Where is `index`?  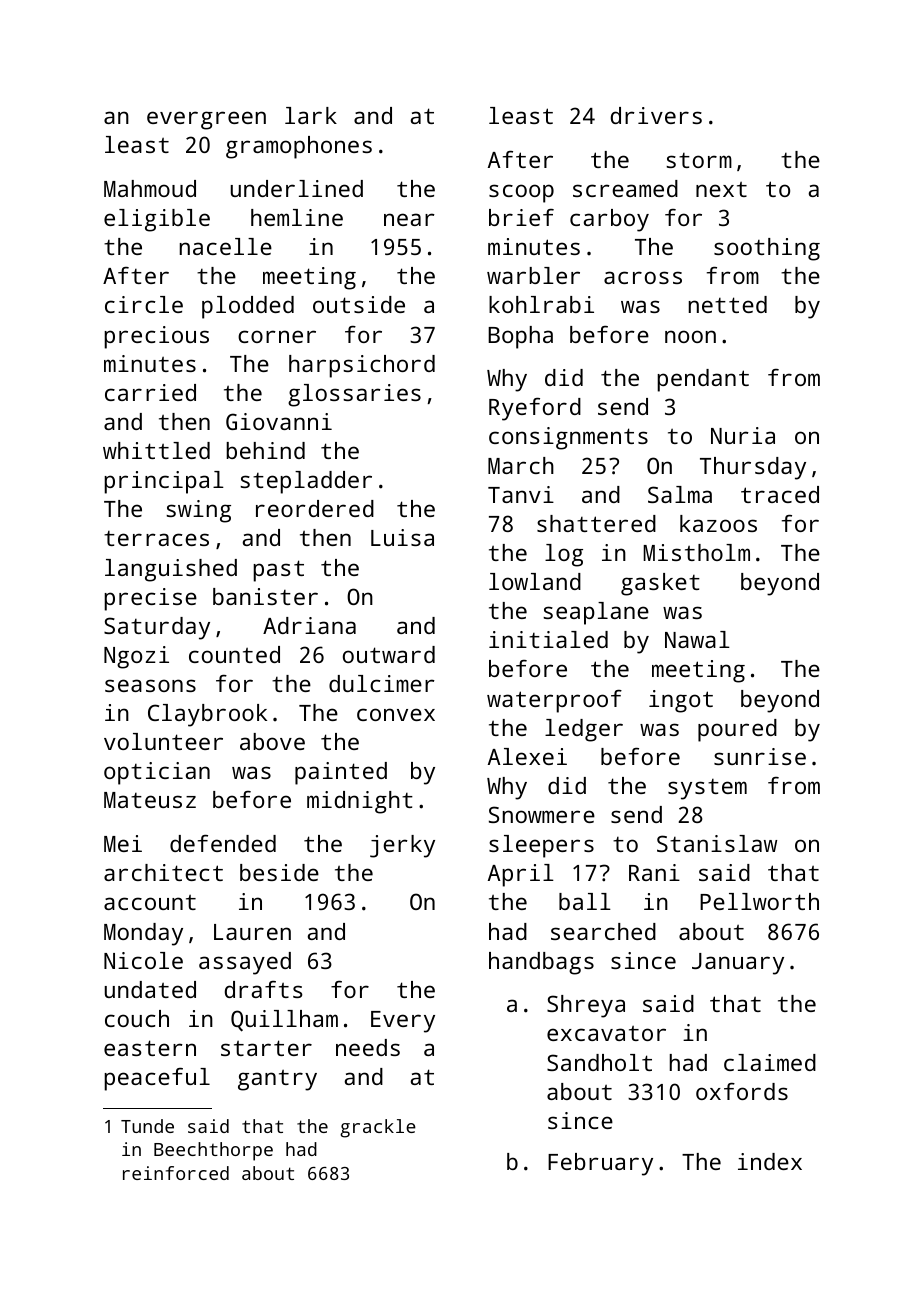
index is located at coordinates (770, 1161).
